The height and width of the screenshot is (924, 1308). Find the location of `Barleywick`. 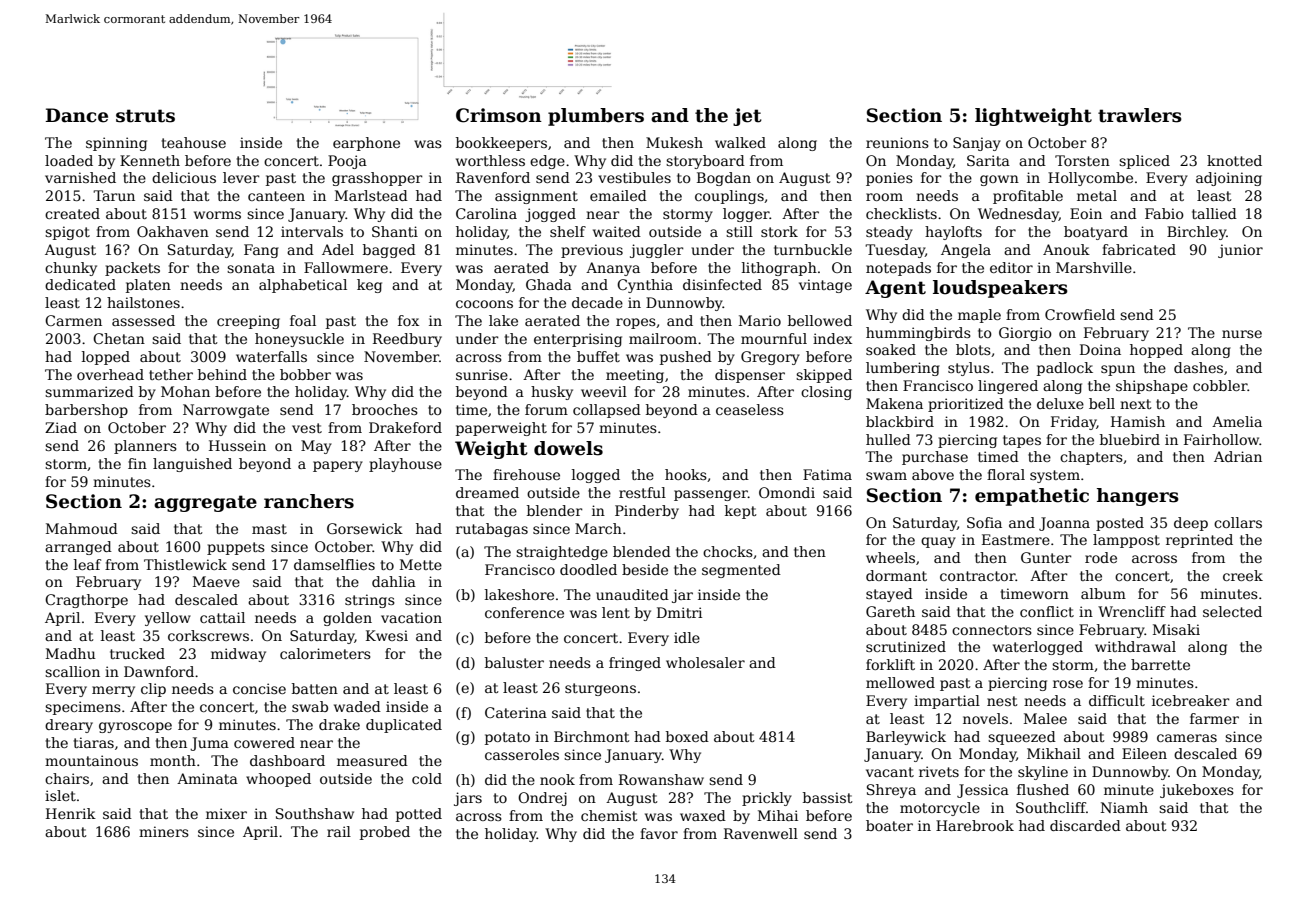

Barleywick is located at coordinates (906, 738).
